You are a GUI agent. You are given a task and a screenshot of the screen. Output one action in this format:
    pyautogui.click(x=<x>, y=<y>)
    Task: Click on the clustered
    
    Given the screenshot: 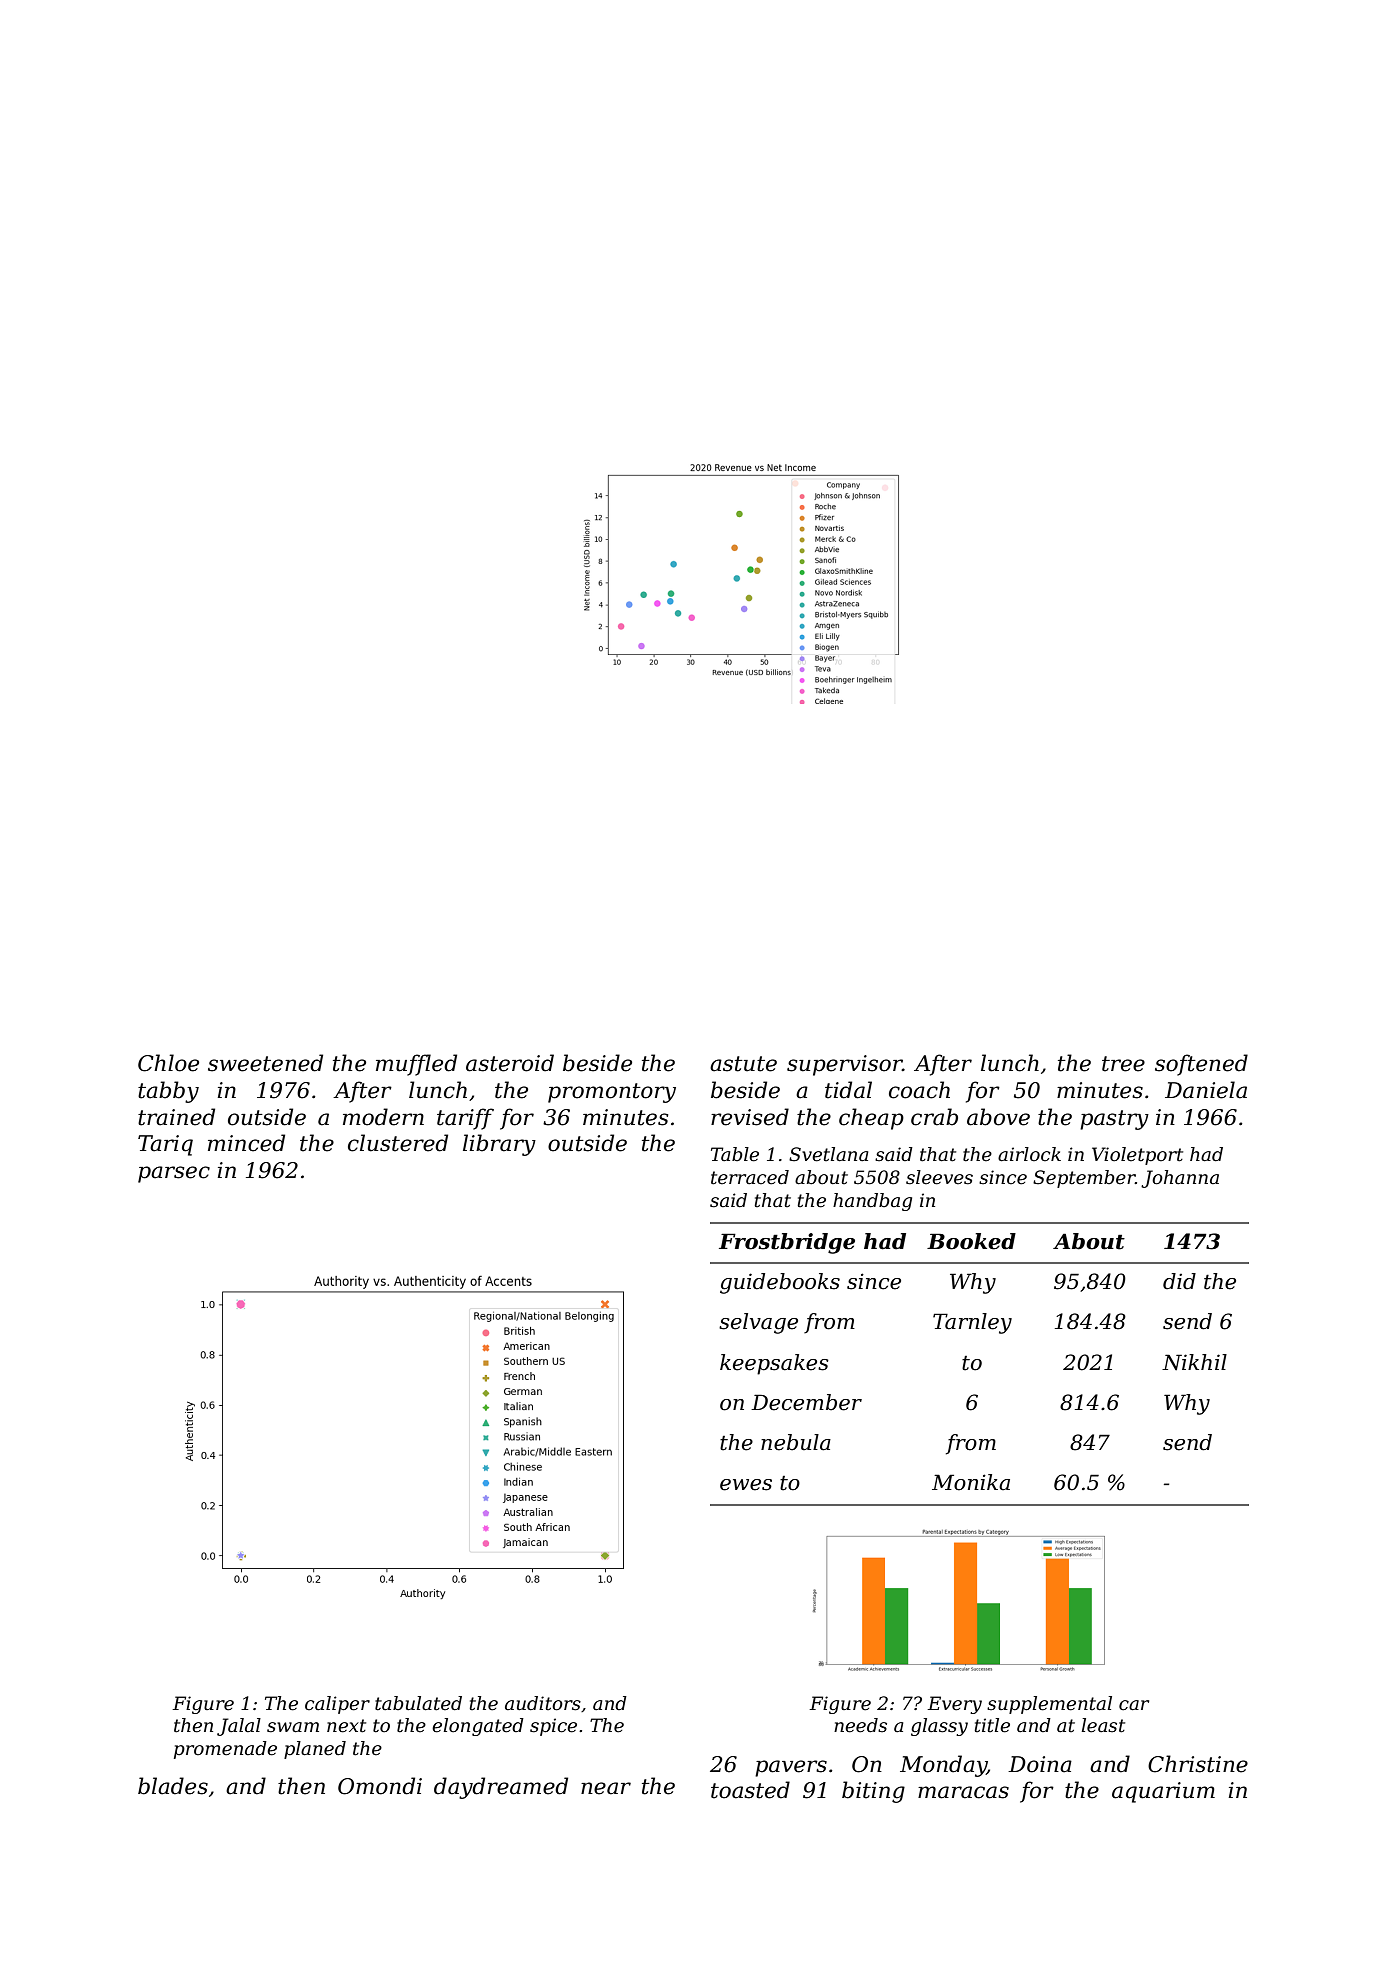 What is the action you would take?
    pyautogui.click(x=398, y=1143)
